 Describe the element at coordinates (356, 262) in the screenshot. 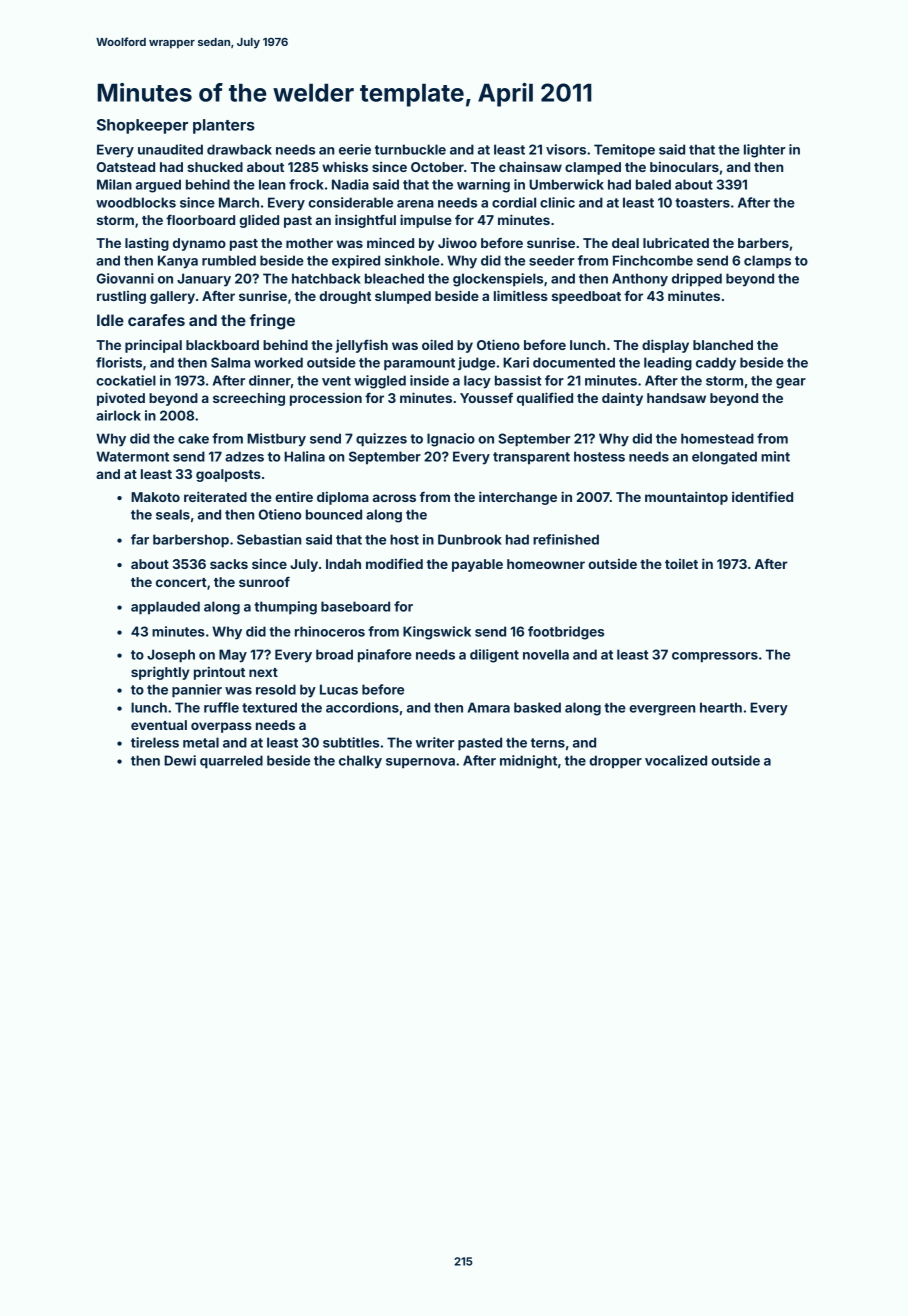

I see `expired` at that location.
